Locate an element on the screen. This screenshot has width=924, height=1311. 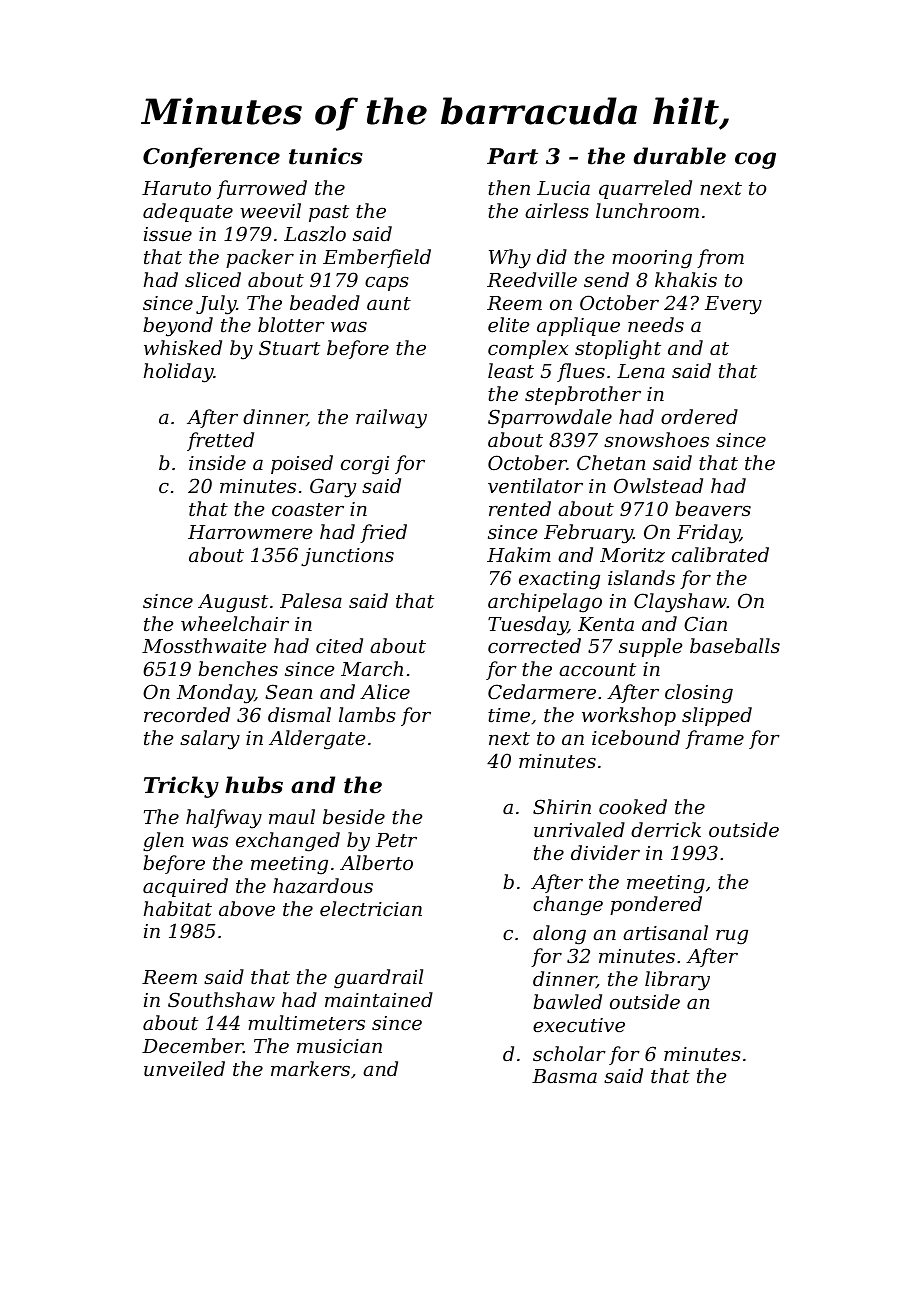
divider is located at coordinates (605, 852).
